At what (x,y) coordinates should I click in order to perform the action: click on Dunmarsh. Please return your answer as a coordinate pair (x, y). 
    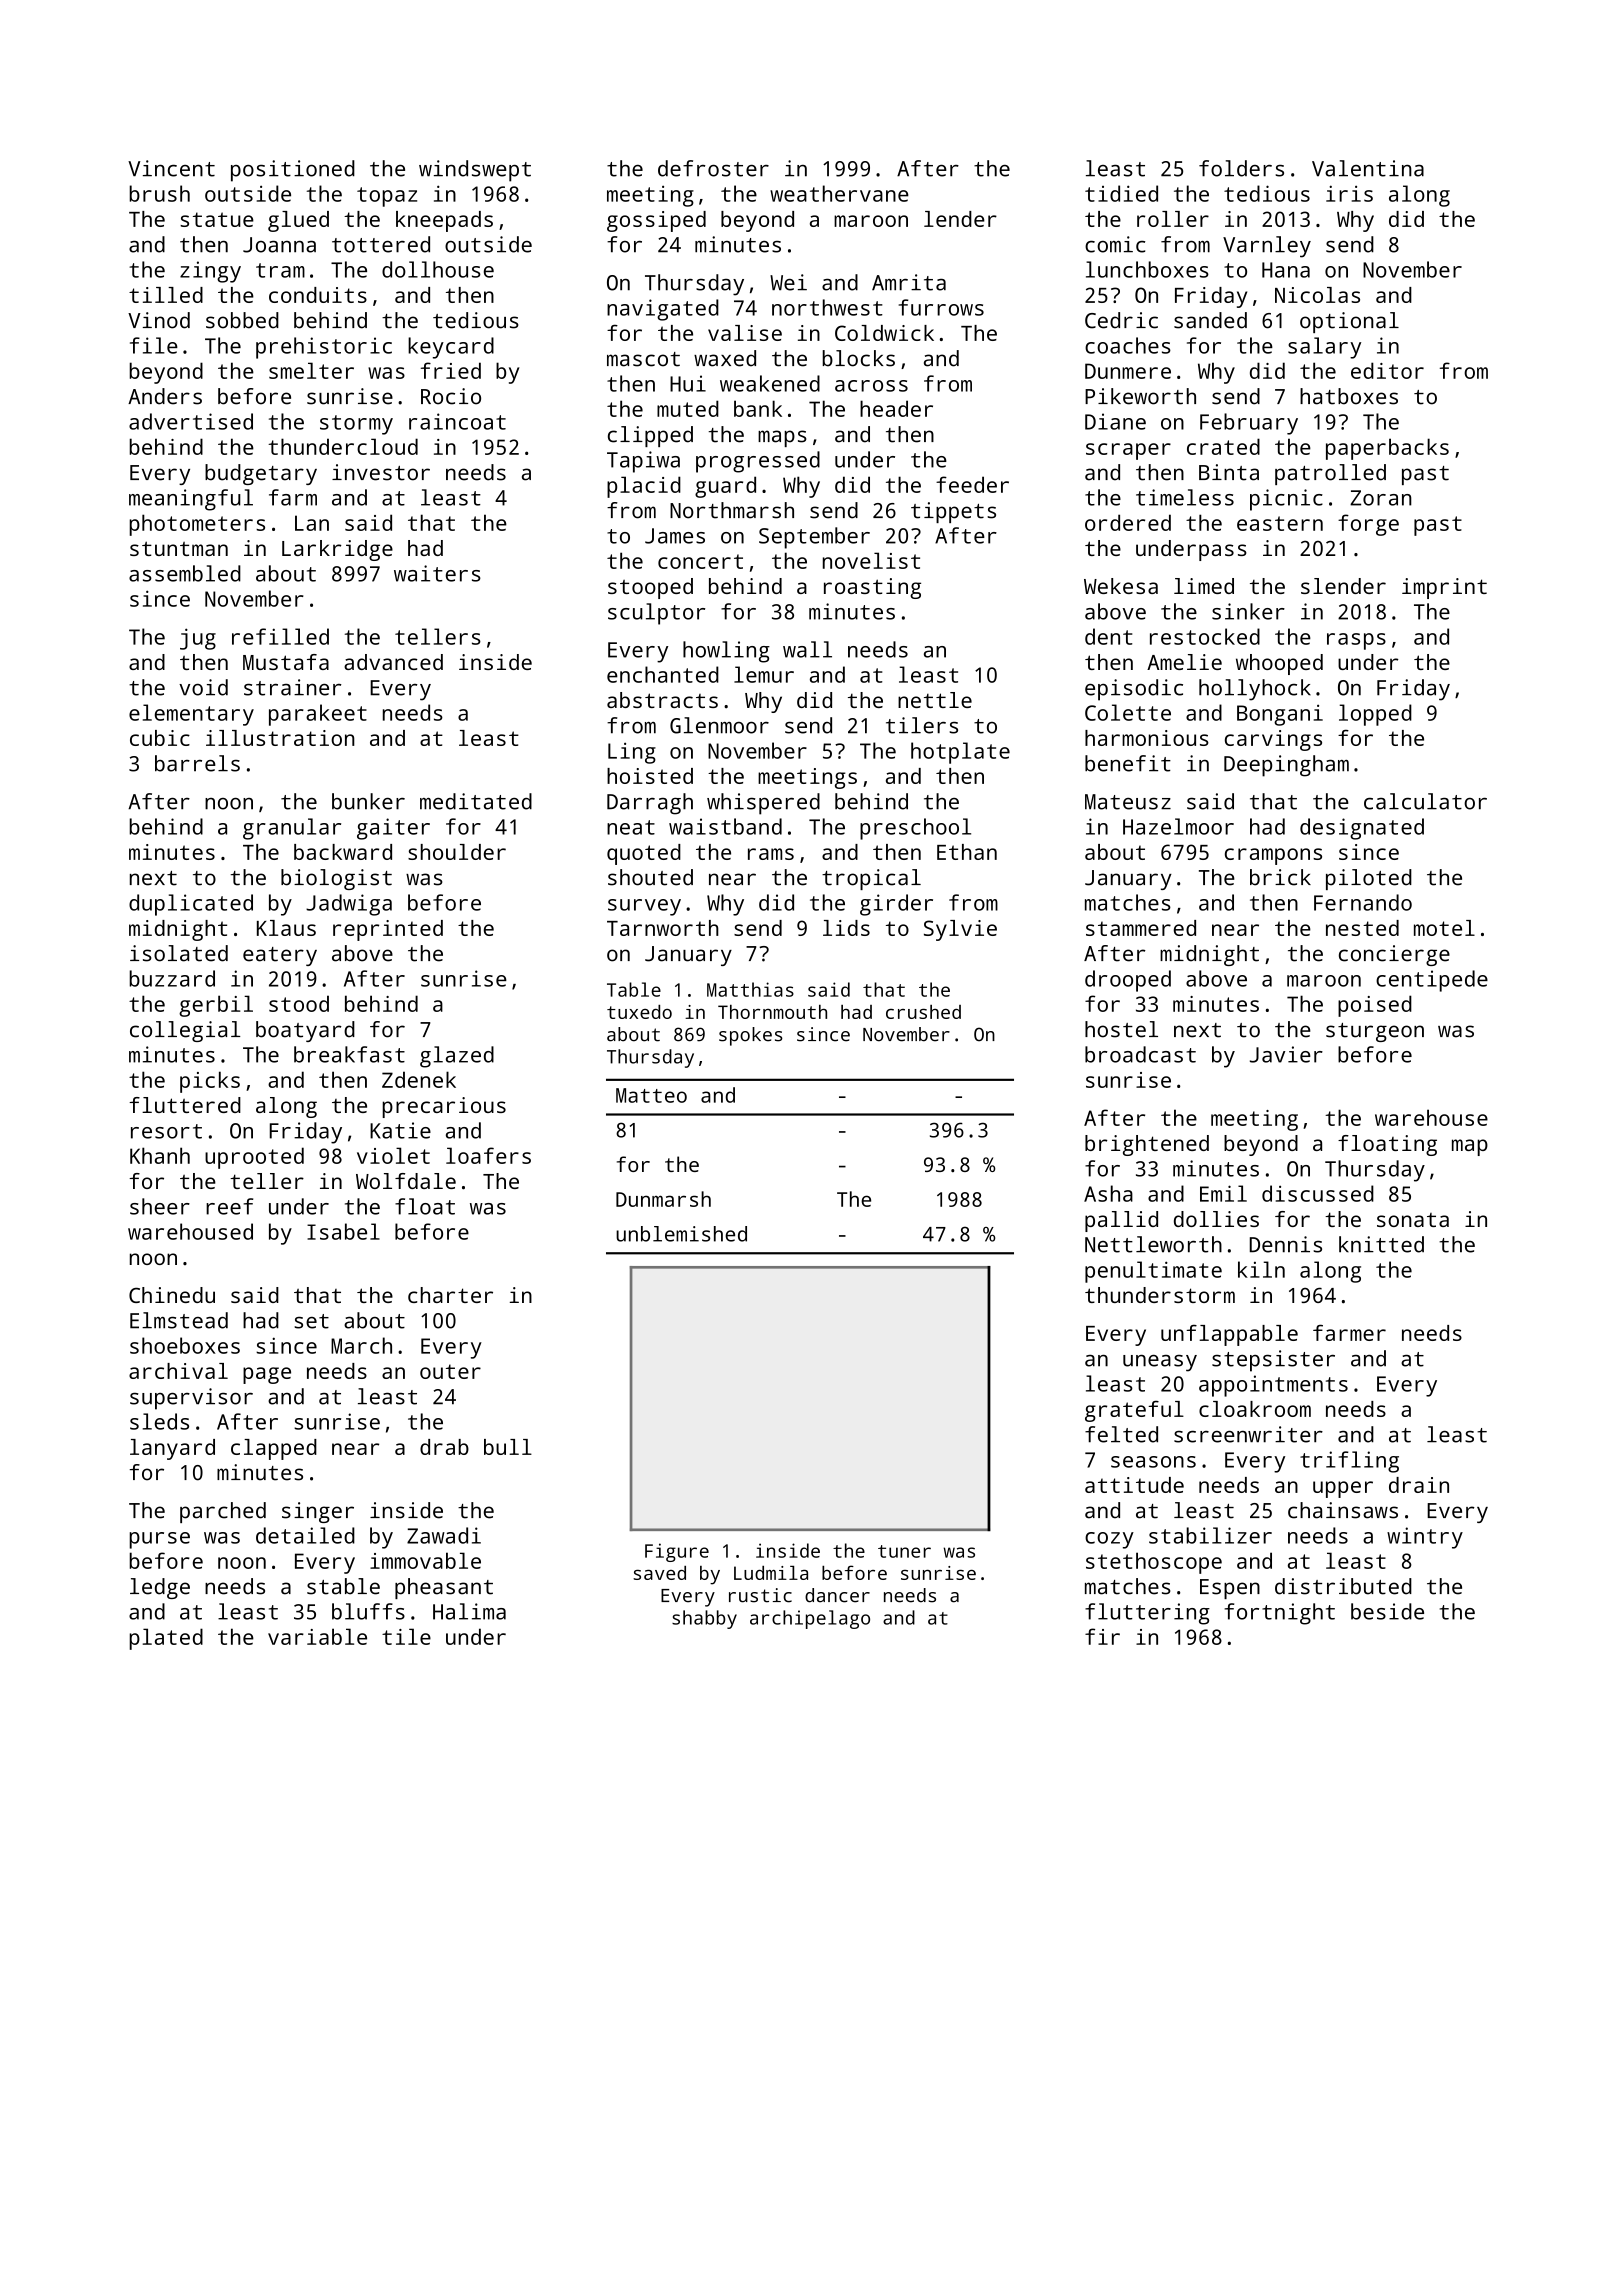
    Looking at the image, I should click on (663, 1199).
